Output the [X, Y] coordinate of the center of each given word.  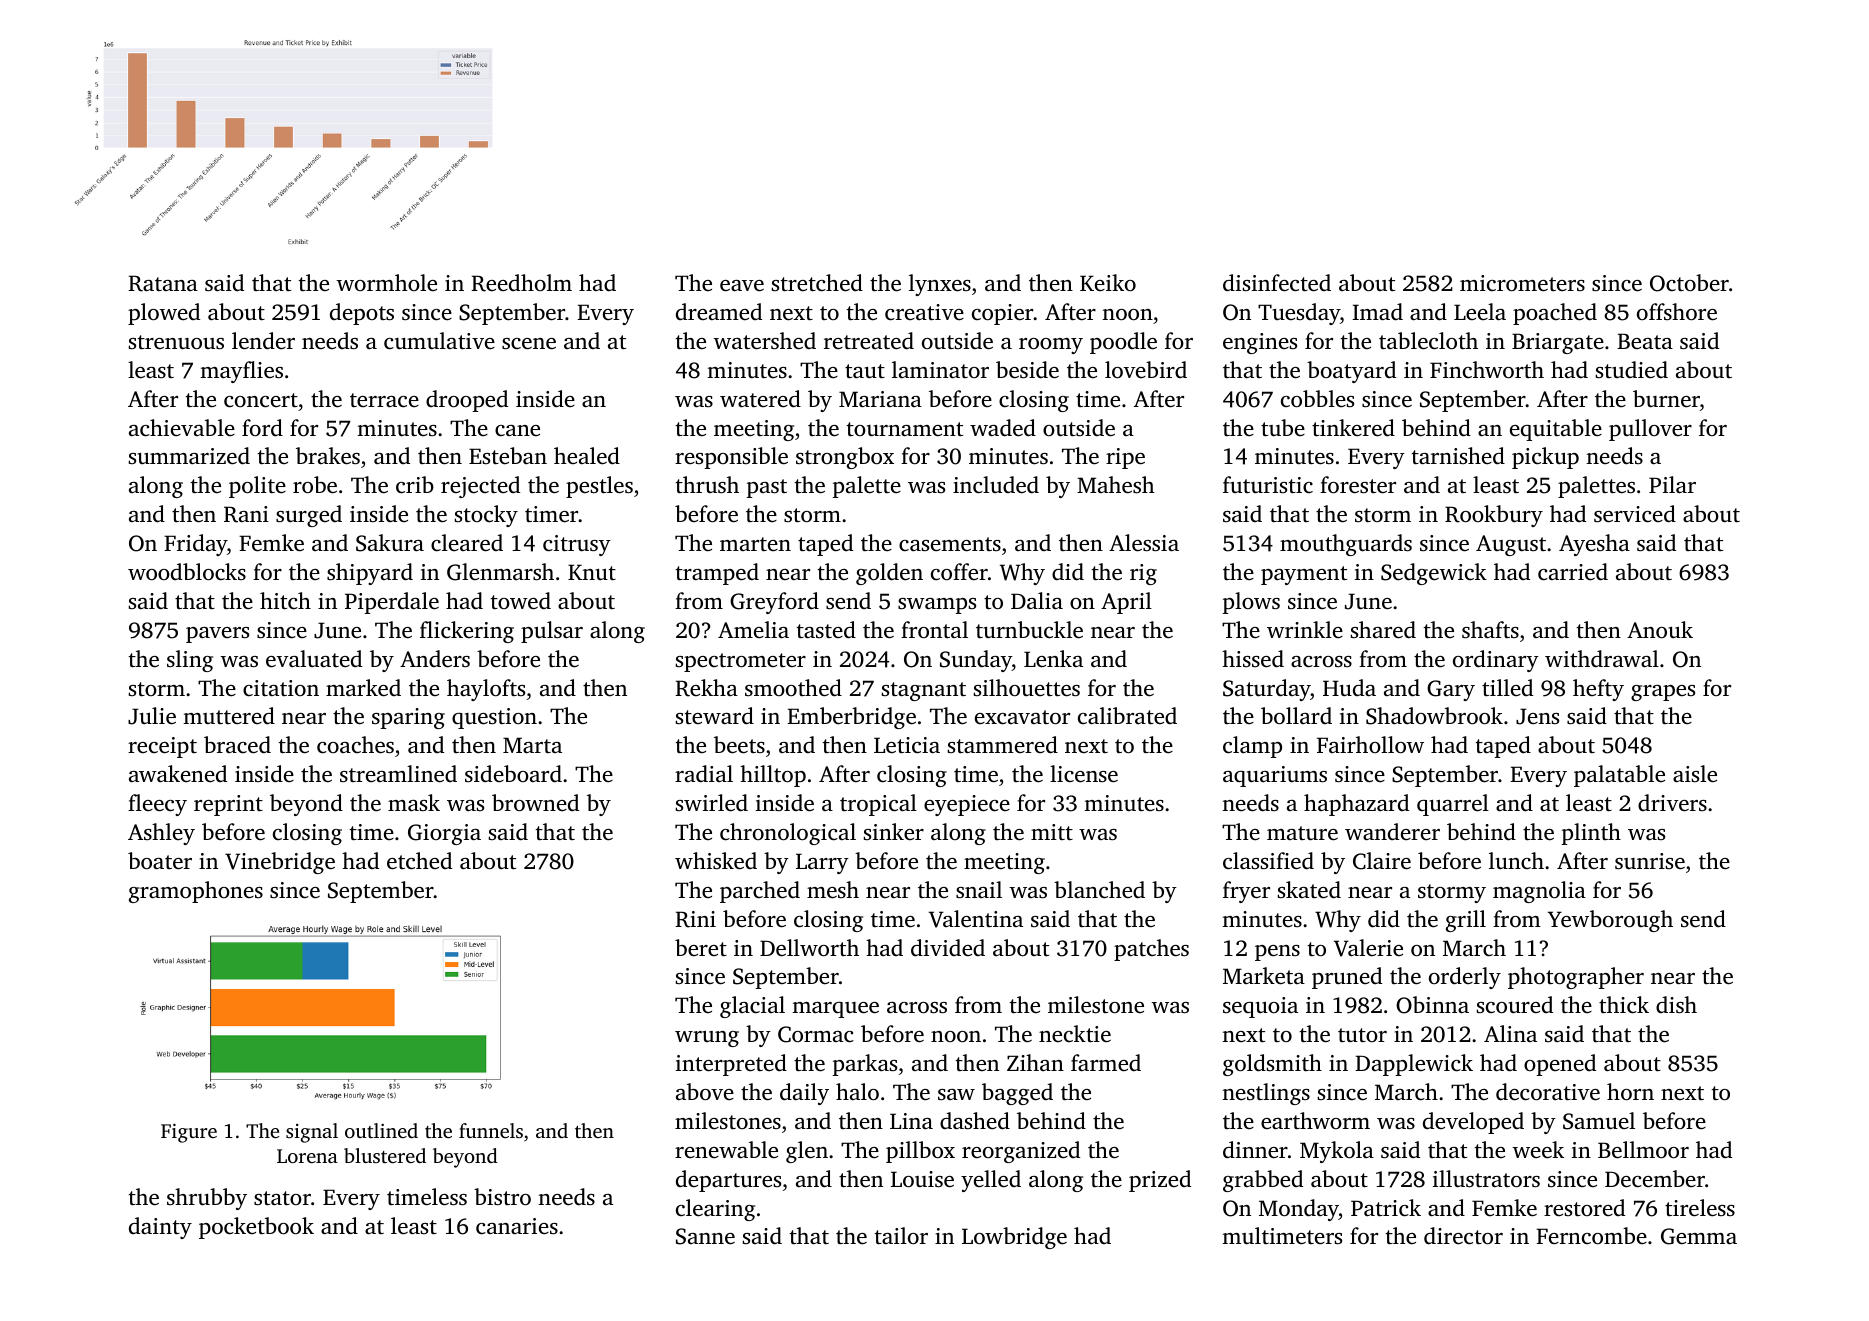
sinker [894, 831]
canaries [517, 1226]
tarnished [1458, 456]
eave [742, 286]
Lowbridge [1014, 1238]
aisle [1695, 773]
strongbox [845, 458]
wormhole [386, 282]
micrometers [1522, 283]
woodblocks [187, 572]
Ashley [161, 834]
